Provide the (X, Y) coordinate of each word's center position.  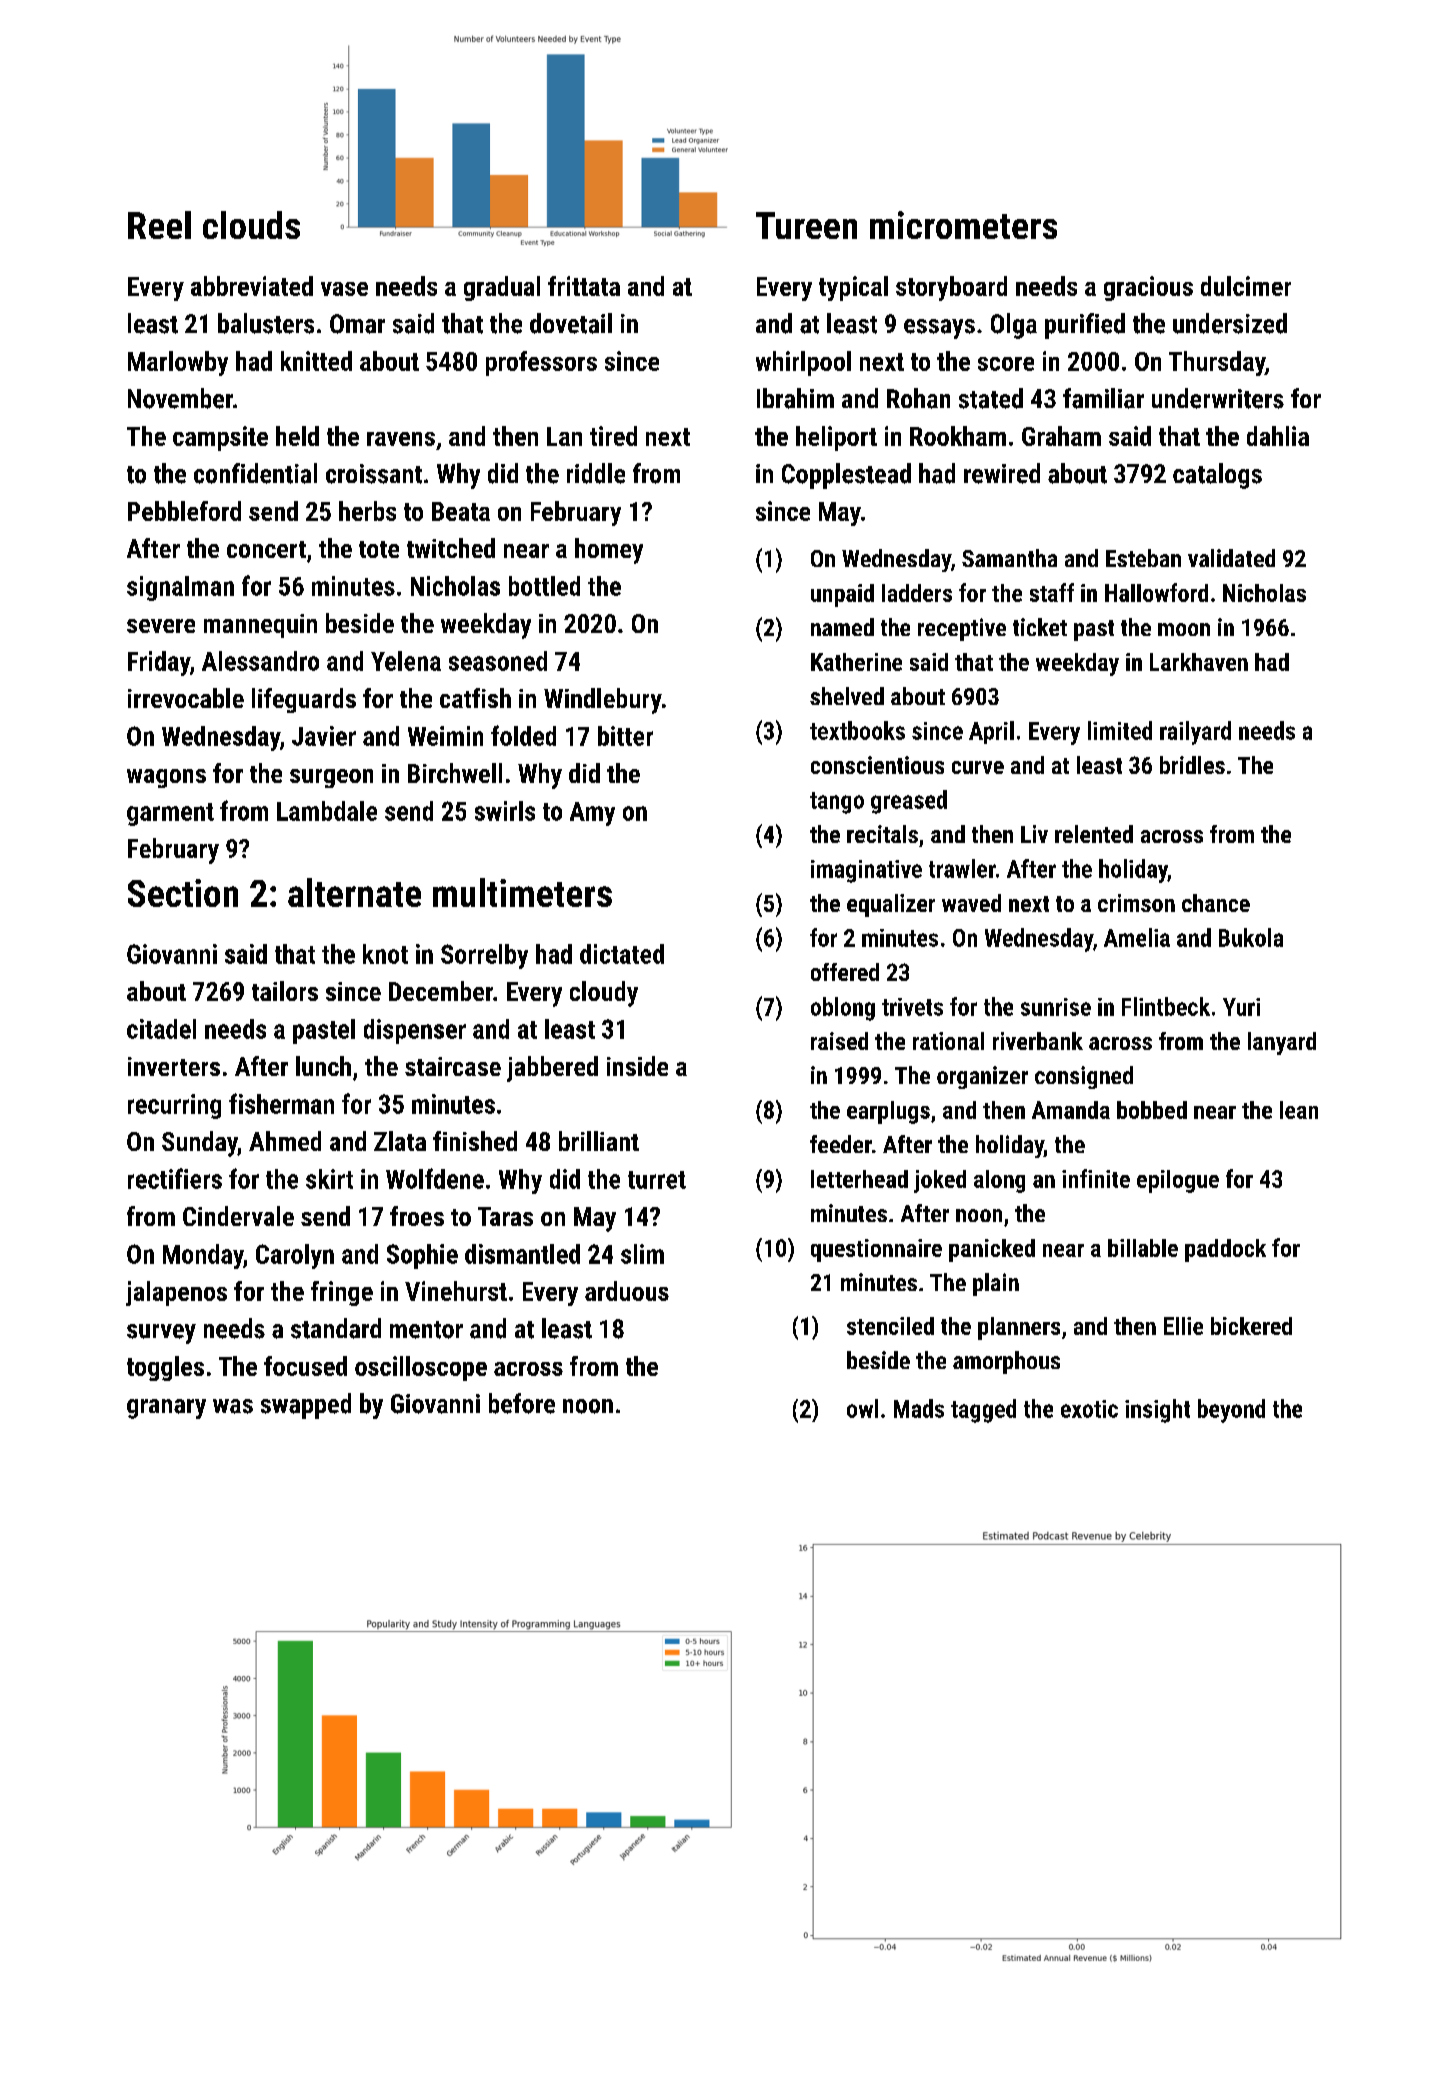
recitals (882, 834)
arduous (627, 1291)
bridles (1192, 765)
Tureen (806, 225)
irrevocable (186, 698)
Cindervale (238, 1216)
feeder (841, 1144)
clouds (251, 225)
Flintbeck (1166, 1006)
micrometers (963, 225)
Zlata (400, 1141)
